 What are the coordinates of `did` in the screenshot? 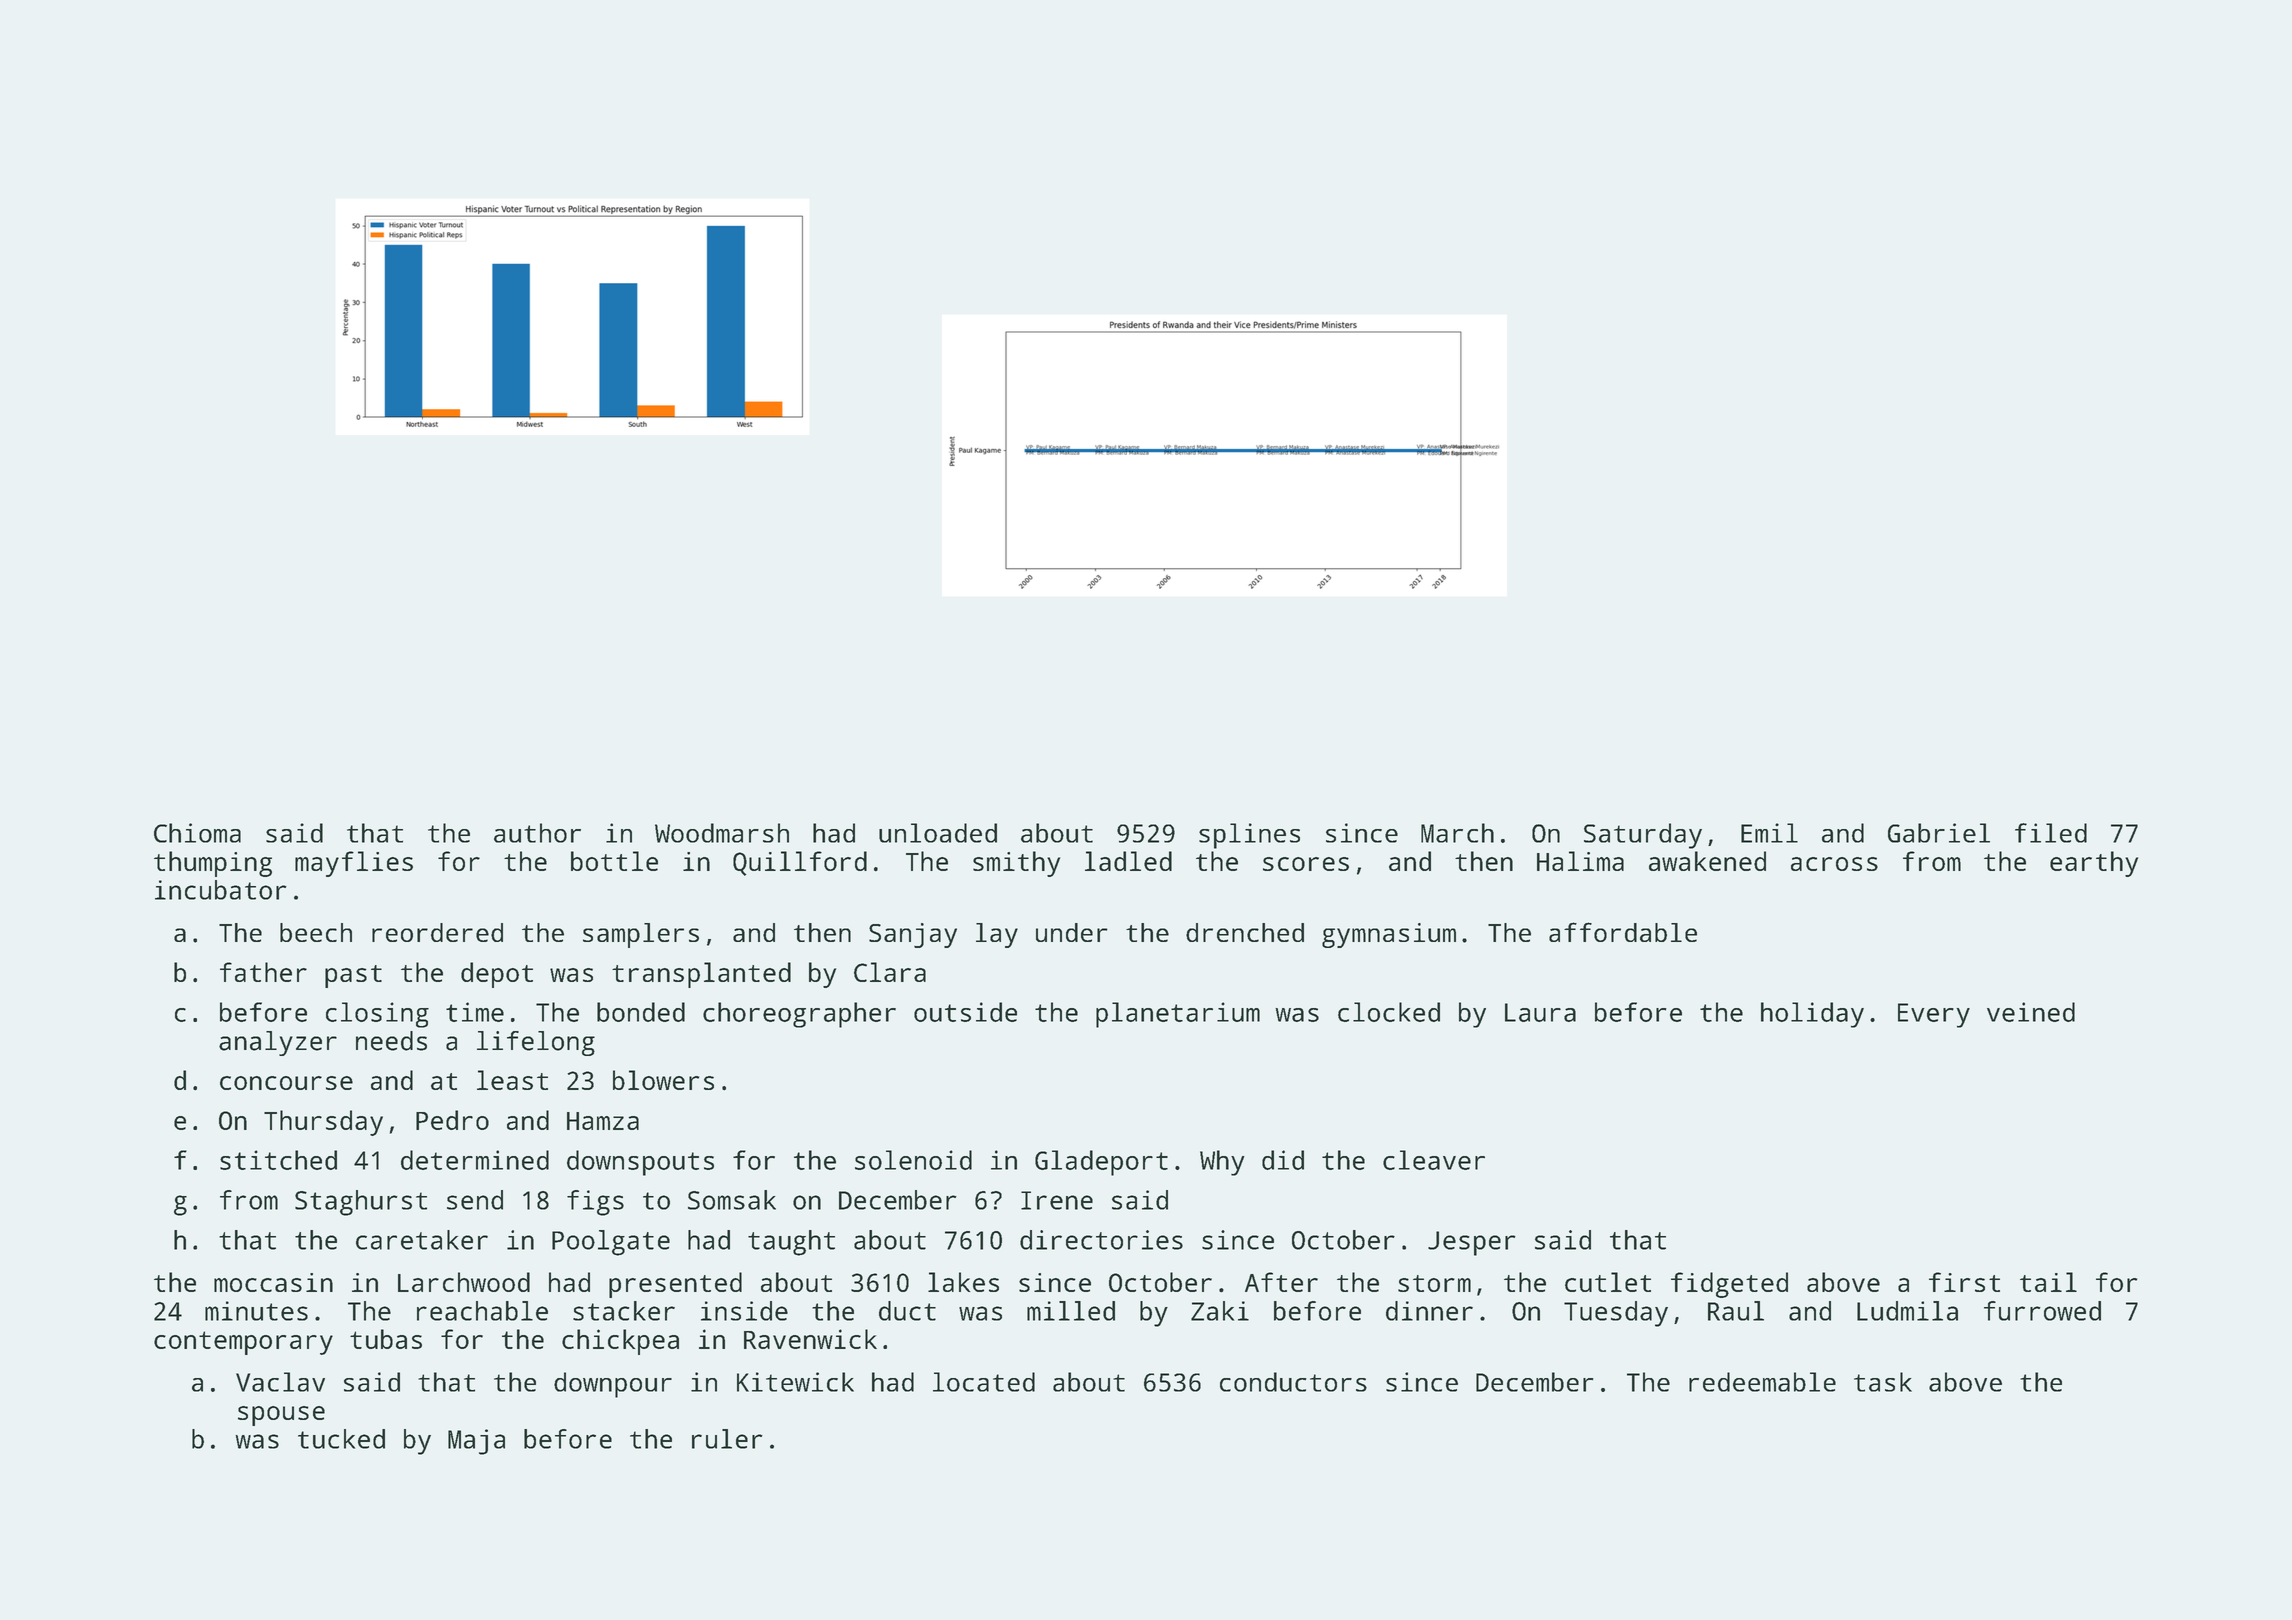 It's located at (1283, 1160).
